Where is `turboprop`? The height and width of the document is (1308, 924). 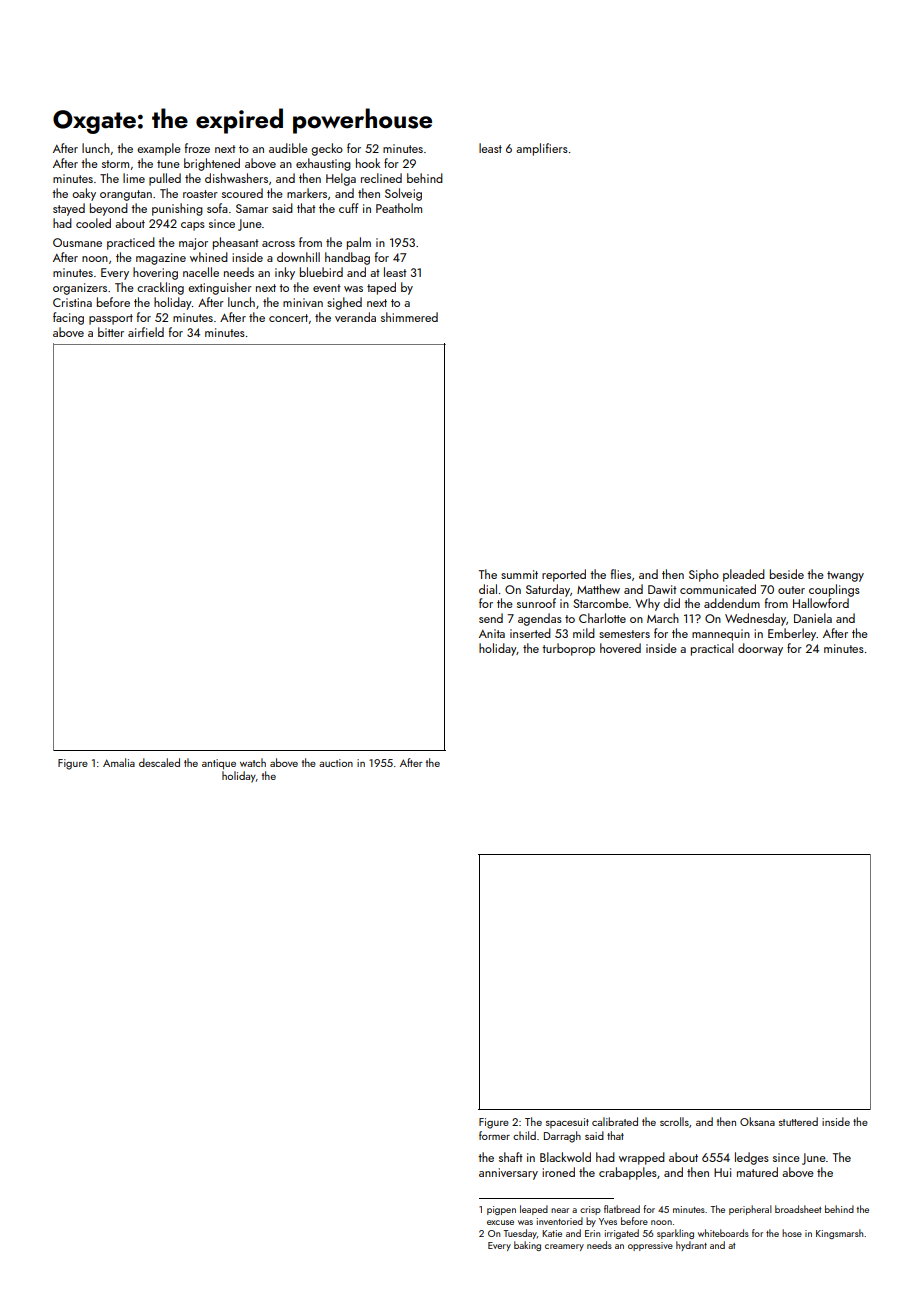
turboprop is located at coordinates (568, 649).
